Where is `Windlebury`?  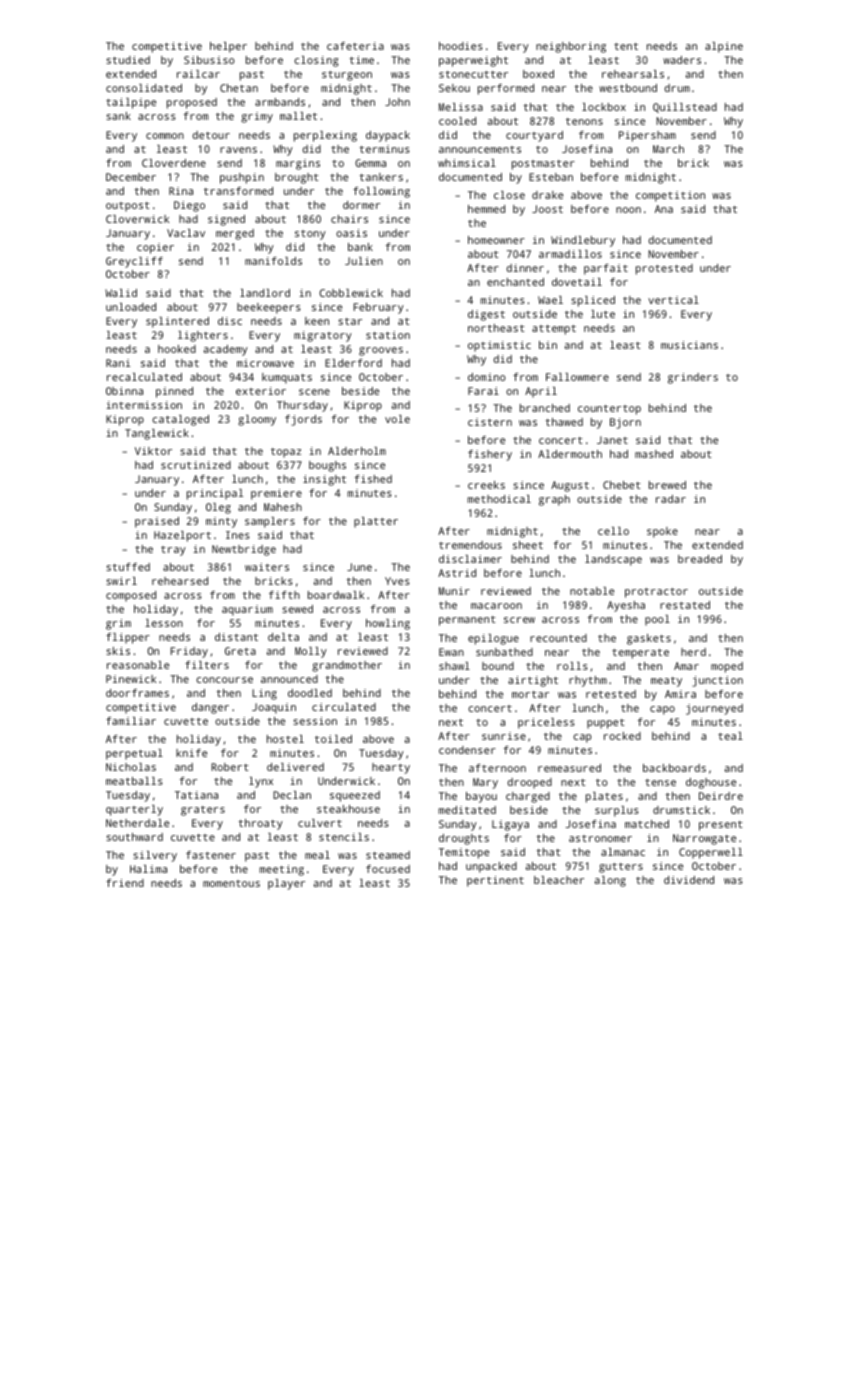 Windlebury is located at coordinates (583, 241).
